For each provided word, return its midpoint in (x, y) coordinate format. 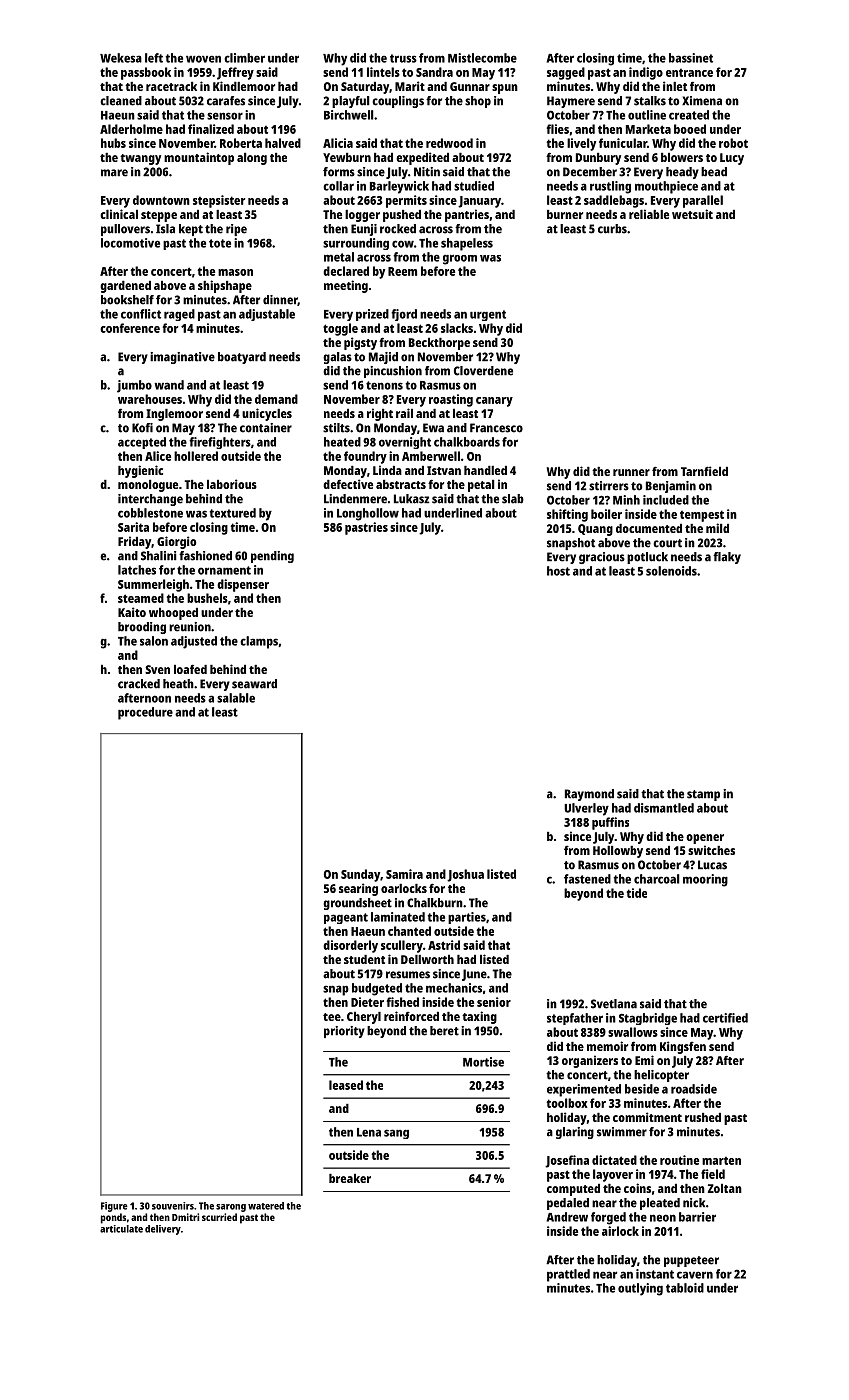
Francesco (496, 428)
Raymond (589, 795)
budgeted (377, 989)
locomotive (130, 243)
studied (474, 186)
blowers (682, 157)
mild (717, 528)
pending (272, 557)
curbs (612, 229)
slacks (457, 328)
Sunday (360, 875)
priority (344, 1032)
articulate (121, 1229)
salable (236, 698)
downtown (161, 200)
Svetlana (614, 1004)
